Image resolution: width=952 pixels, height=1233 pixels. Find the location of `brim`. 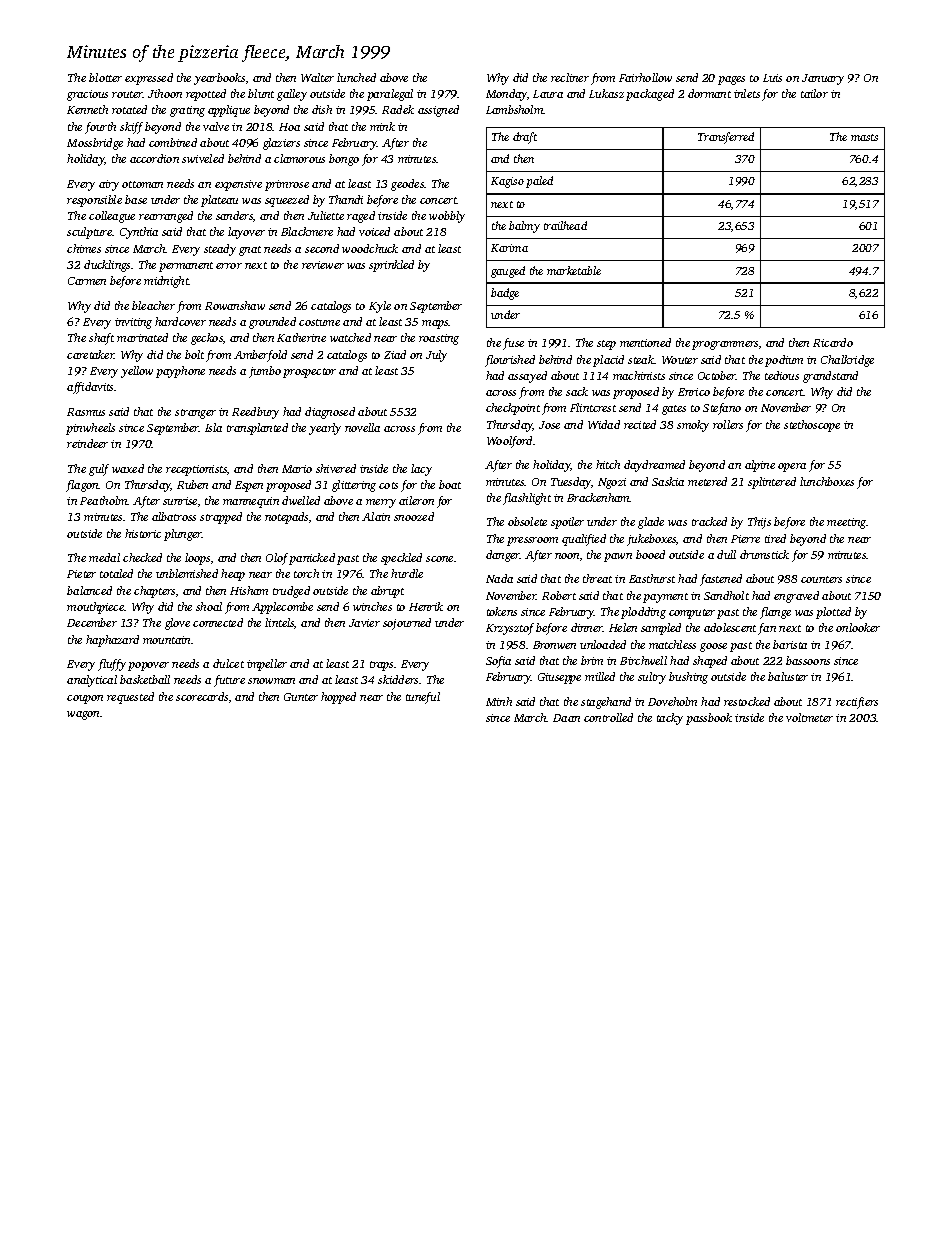

brim is located at coordinates (592, 660).
